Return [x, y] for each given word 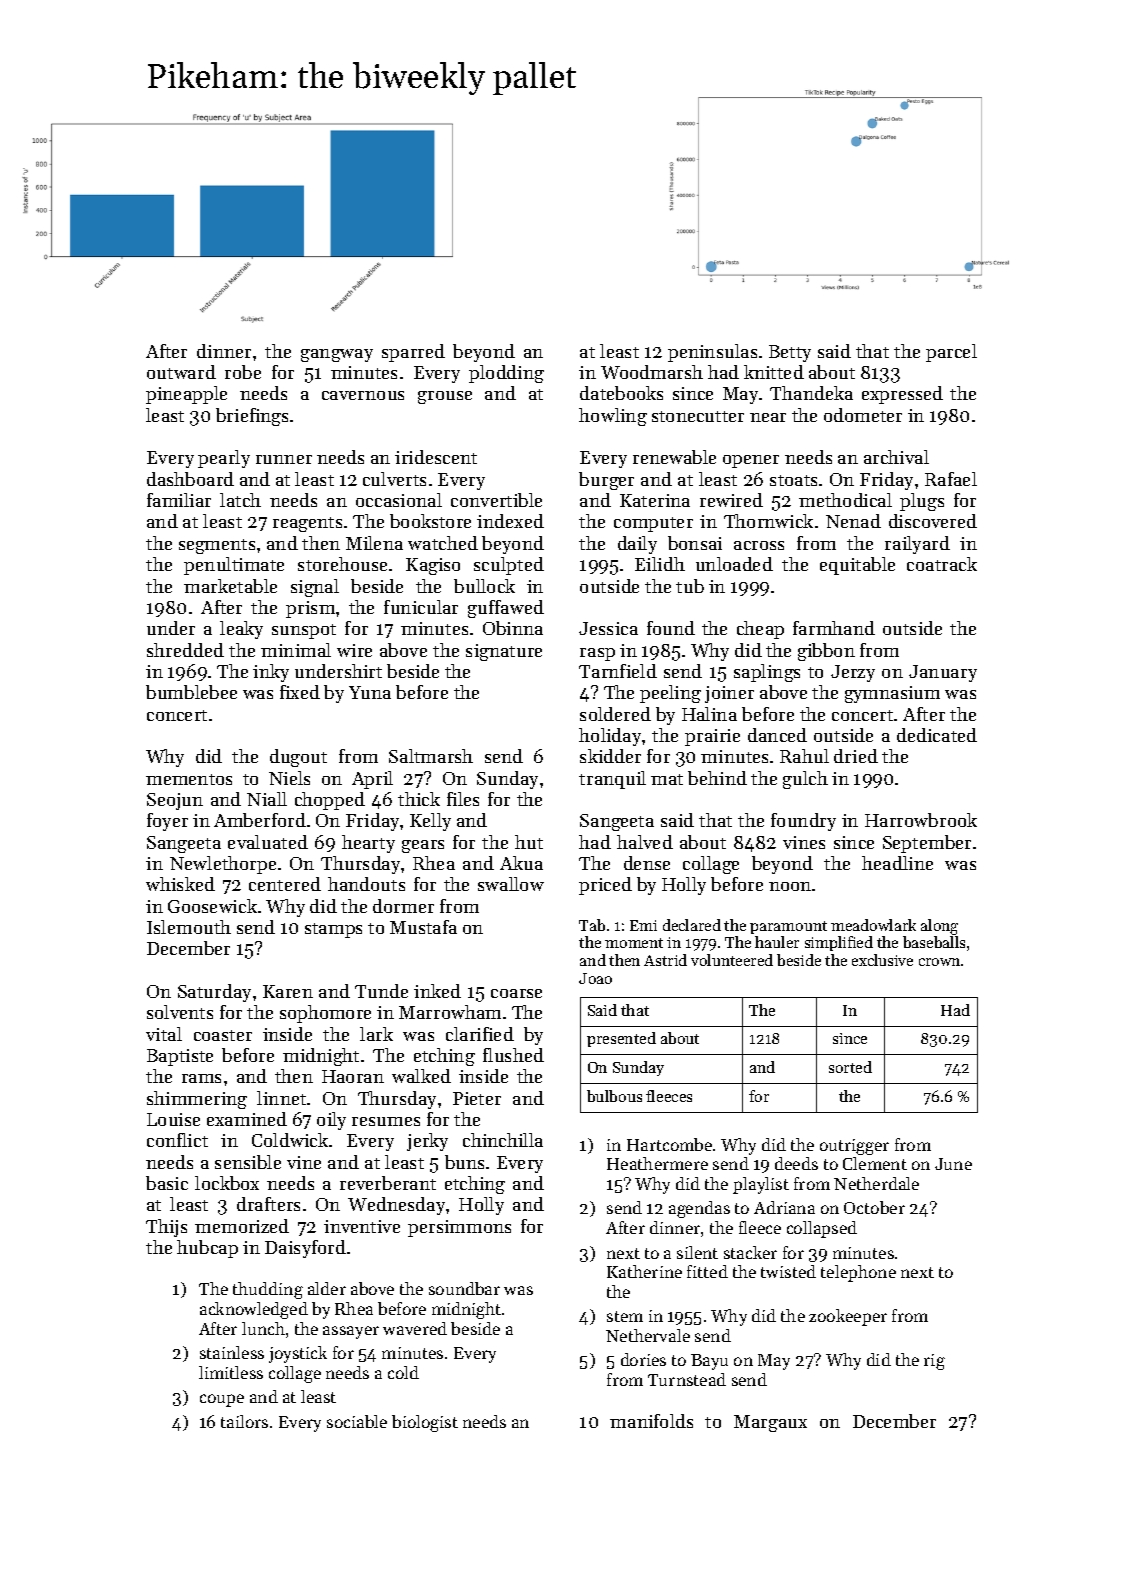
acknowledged [254, 1310]
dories [643, 1359]
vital [164, 1034]
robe [243, 372]
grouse [445, 397]
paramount [788, 927]
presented [621, 1039]
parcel [951, 353]
